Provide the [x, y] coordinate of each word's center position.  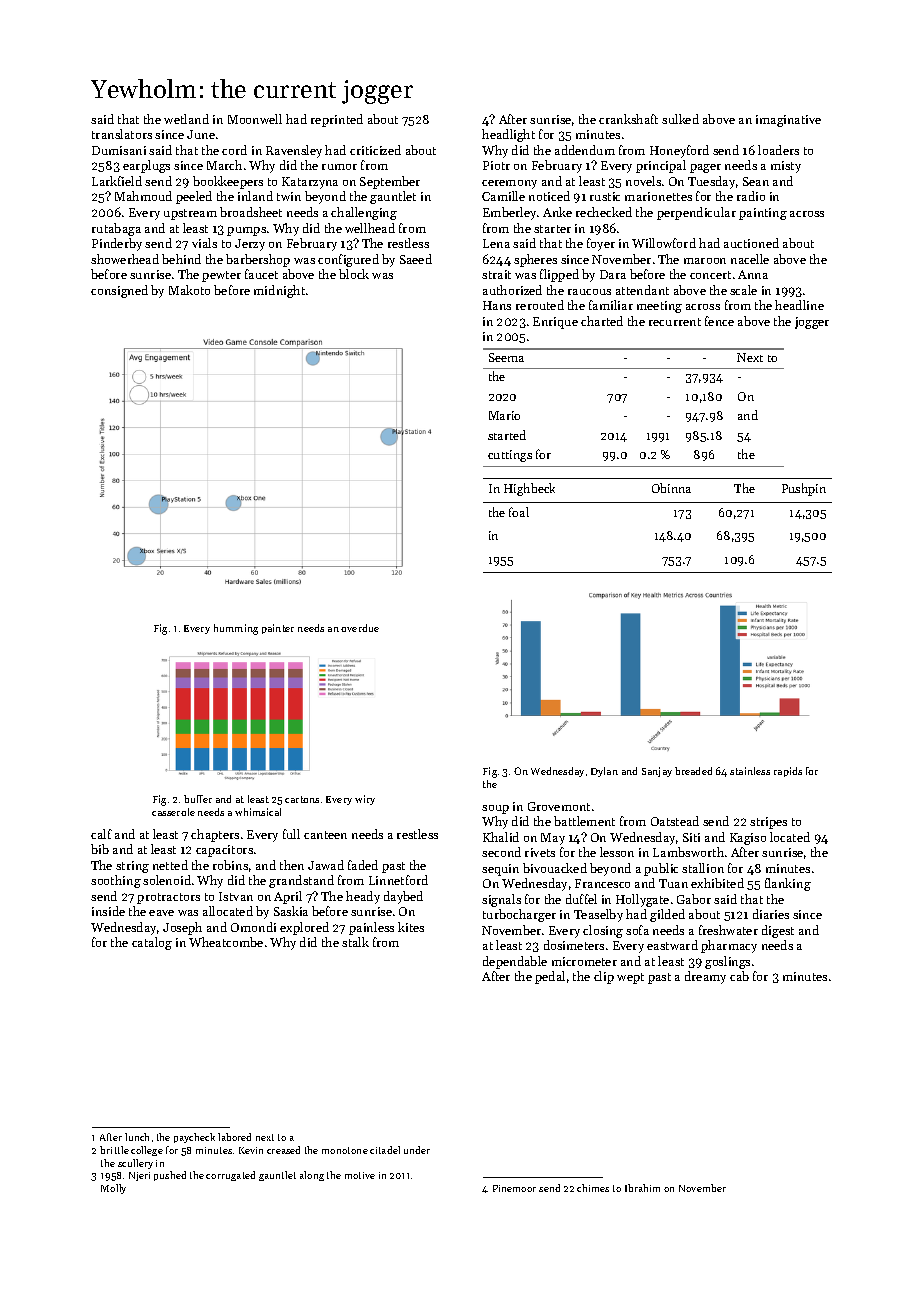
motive [360, 1175]
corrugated [230, 1176]
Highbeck [529, 489]
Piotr [496, 165]
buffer [198, 799]
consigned [119, 291]
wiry [365, 800]
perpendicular [696, 213]
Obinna [671, 488]
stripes [768, 823]
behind [181, 259]
